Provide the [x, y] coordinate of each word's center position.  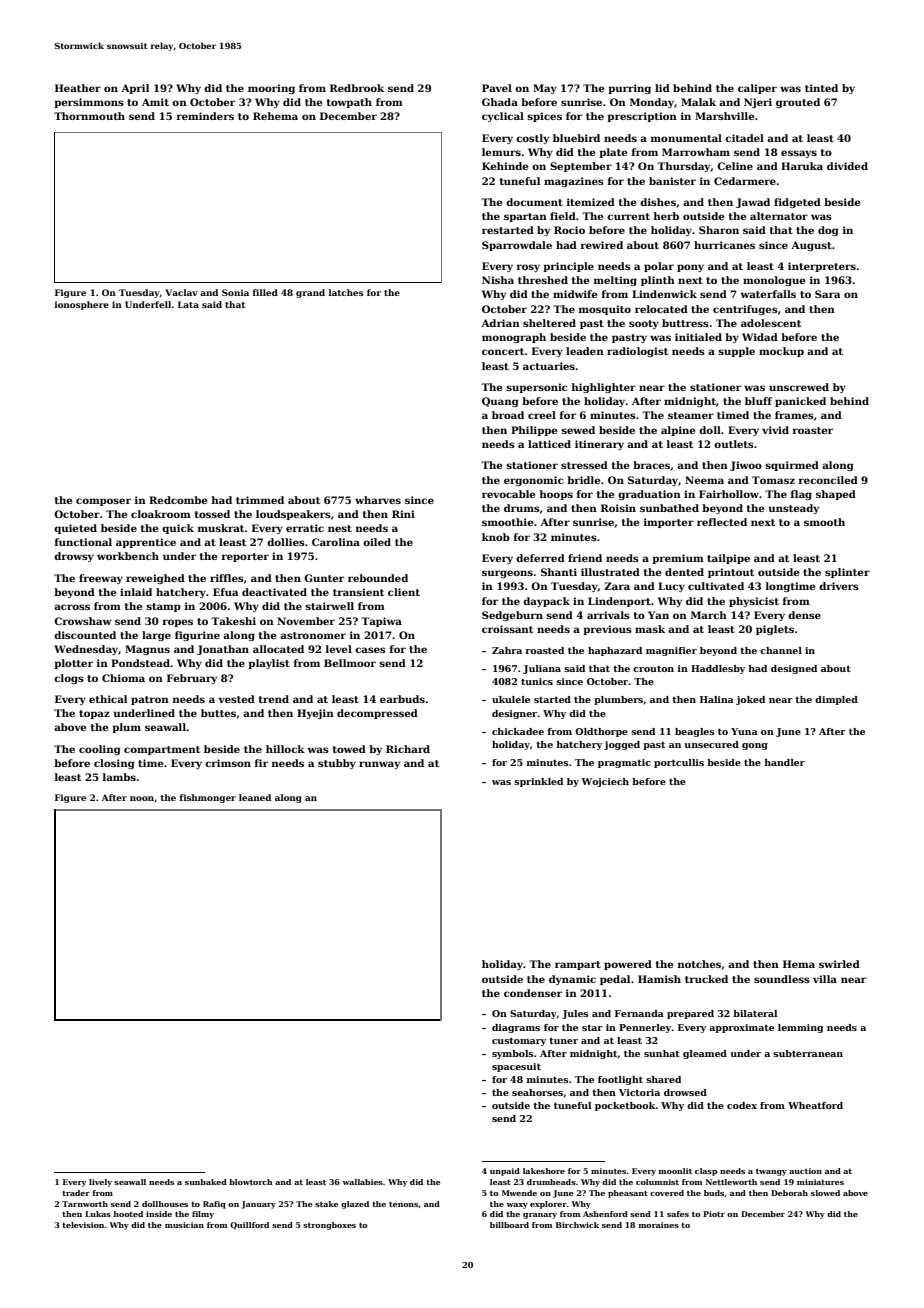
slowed [825, 1193]
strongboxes [329, 1226]
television [83, 1225]
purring [629, 89]
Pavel [497, 88]
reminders [205, 116]
